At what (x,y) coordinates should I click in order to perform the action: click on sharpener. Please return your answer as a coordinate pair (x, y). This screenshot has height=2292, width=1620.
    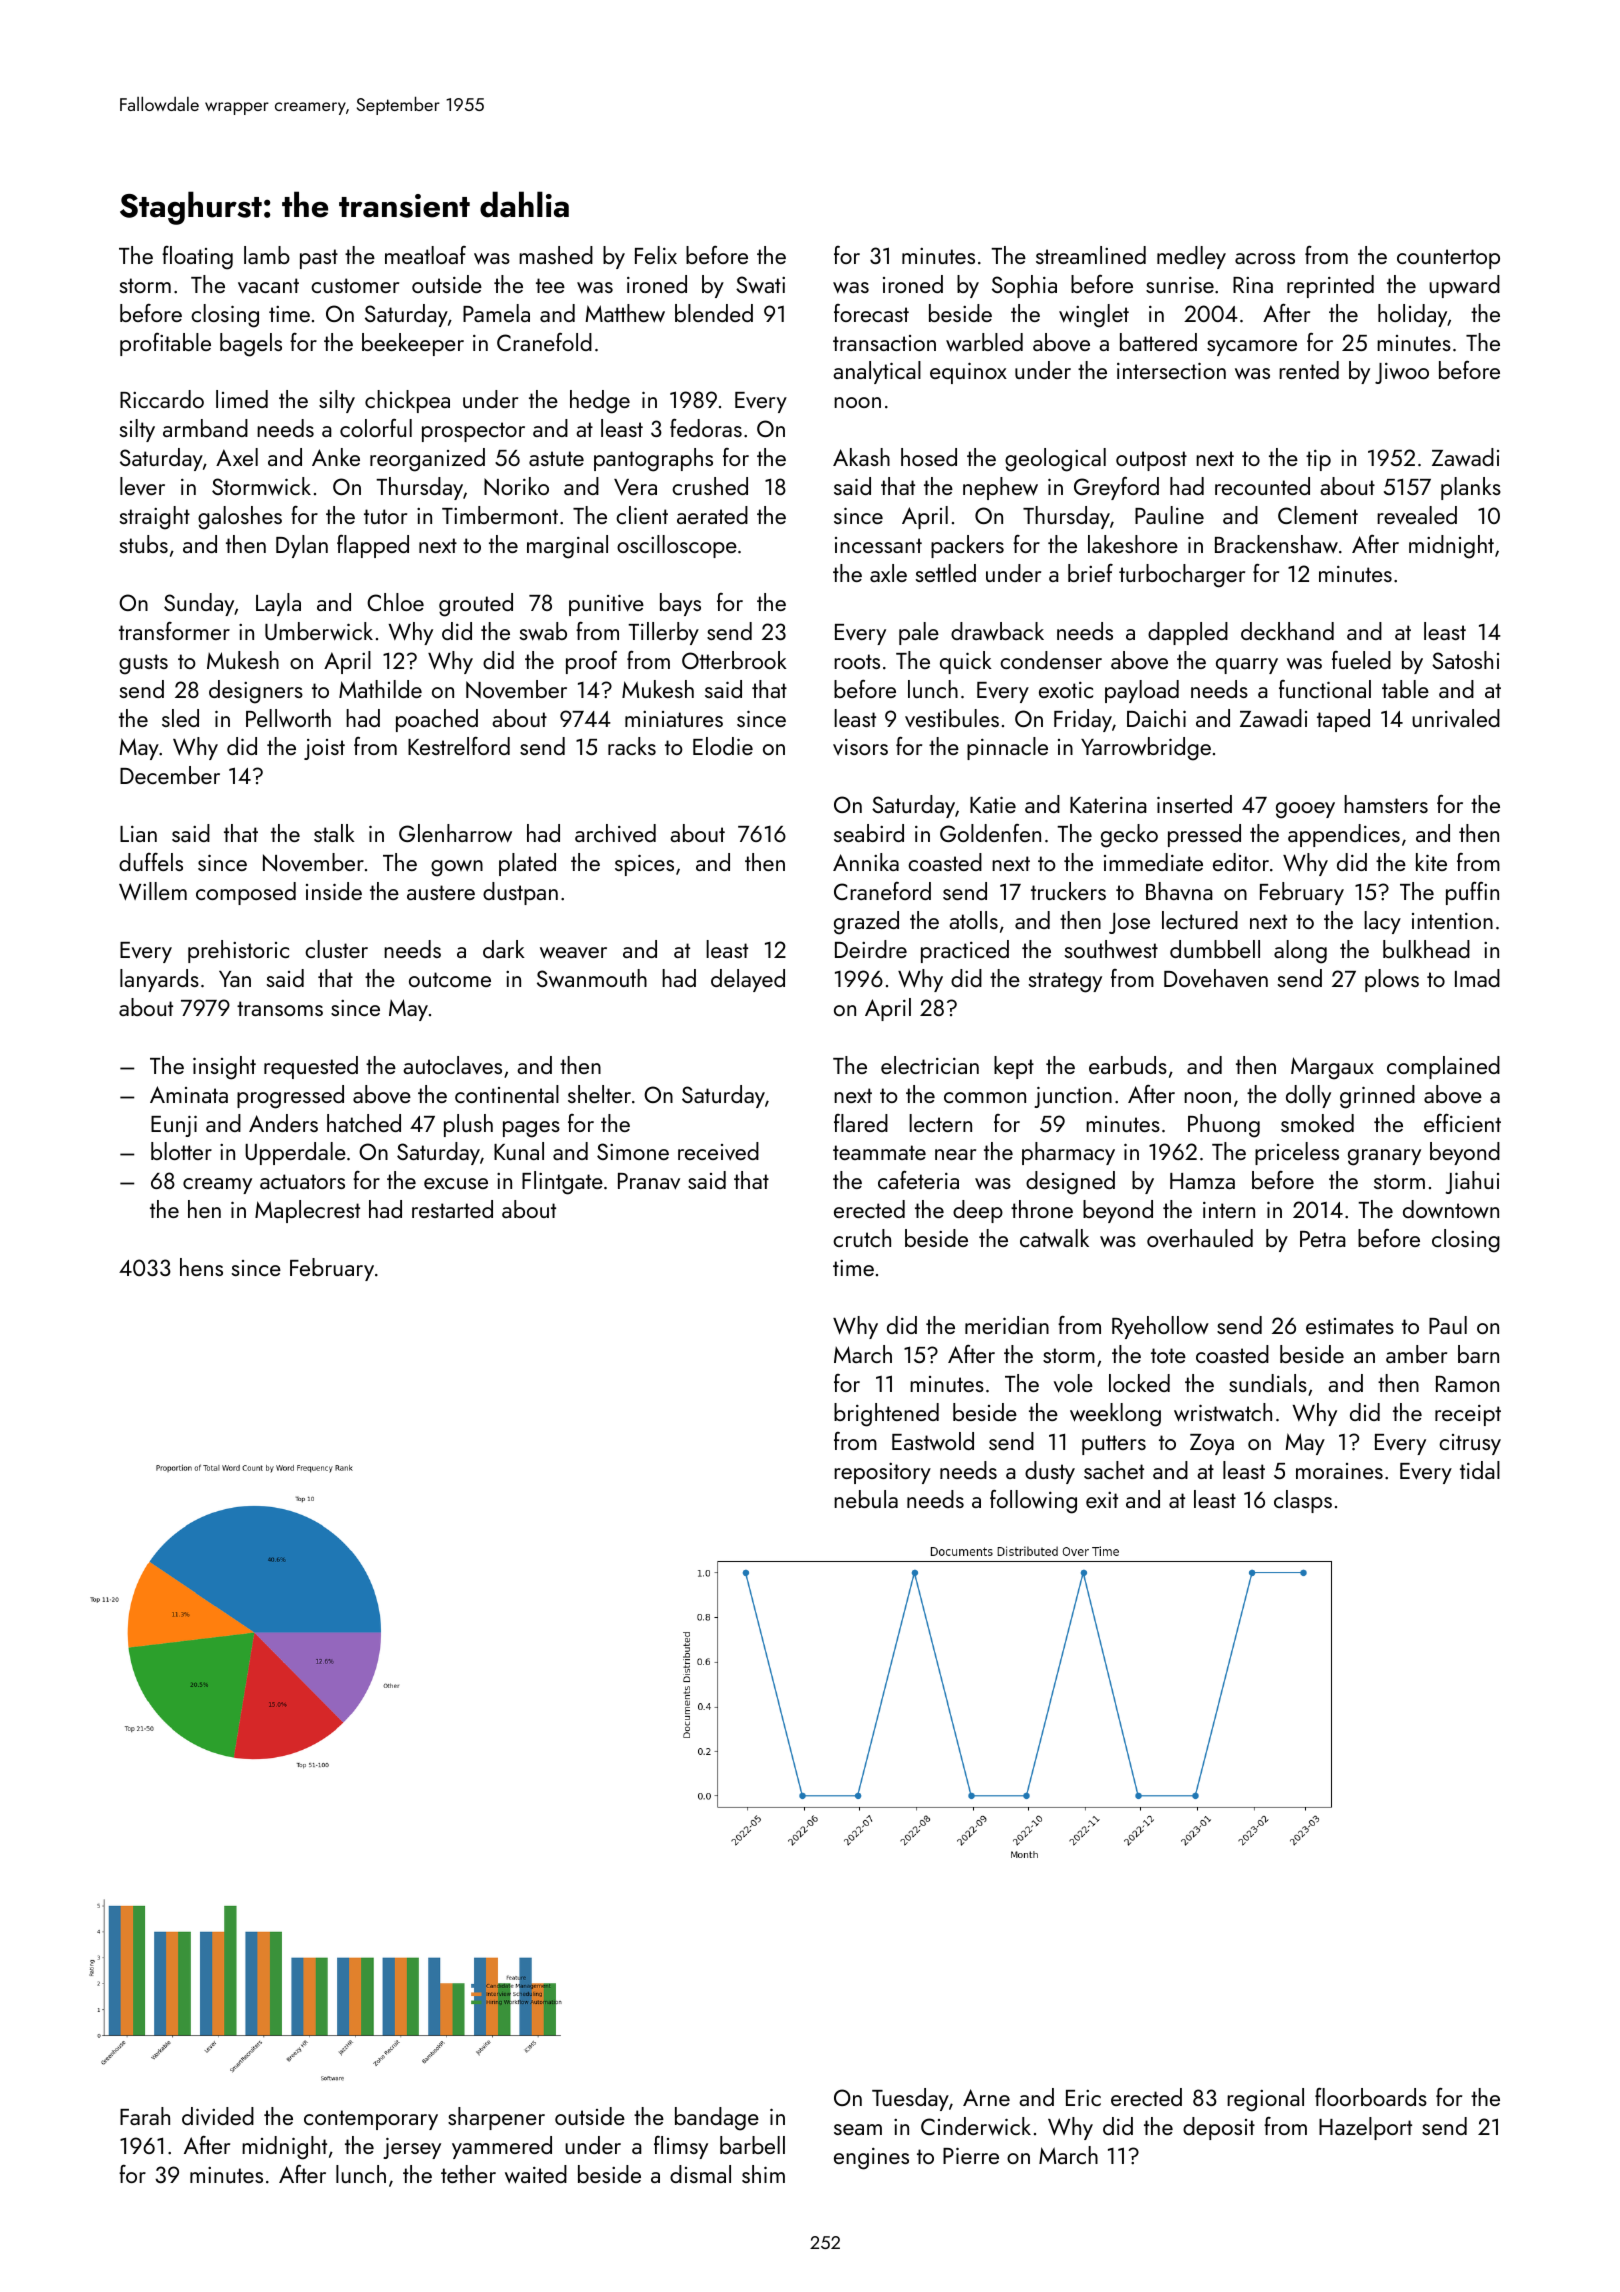
    Looking at the image, I should click on (496, 2118).
